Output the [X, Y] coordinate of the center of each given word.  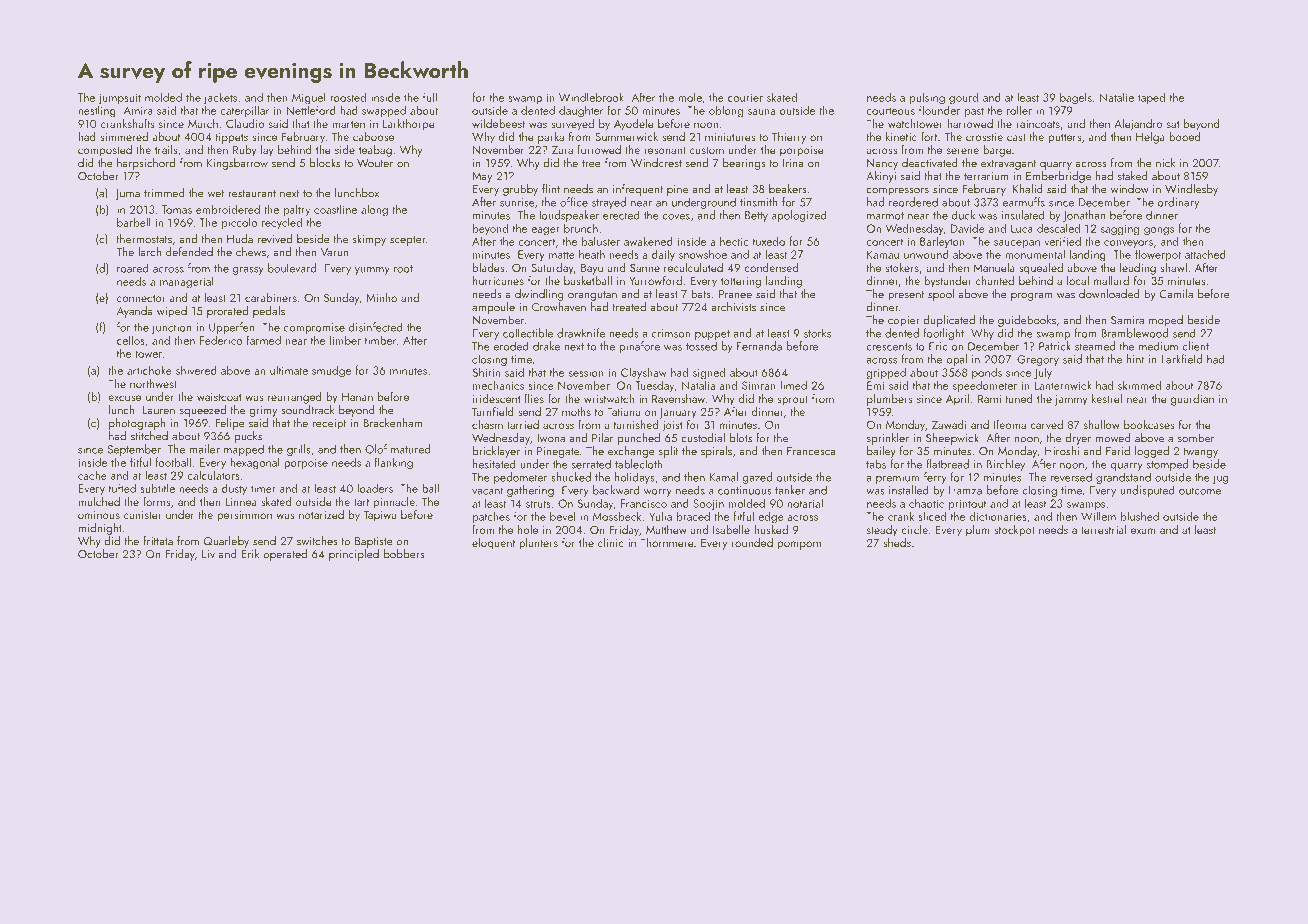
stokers [902, 267]
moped [1166, 321]
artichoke [149, 370]
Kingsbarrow [237, 164]
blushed [1140, 516]
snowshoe [703, 254]
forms [156, 501]
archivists [733, 307]
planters [538, 544]
